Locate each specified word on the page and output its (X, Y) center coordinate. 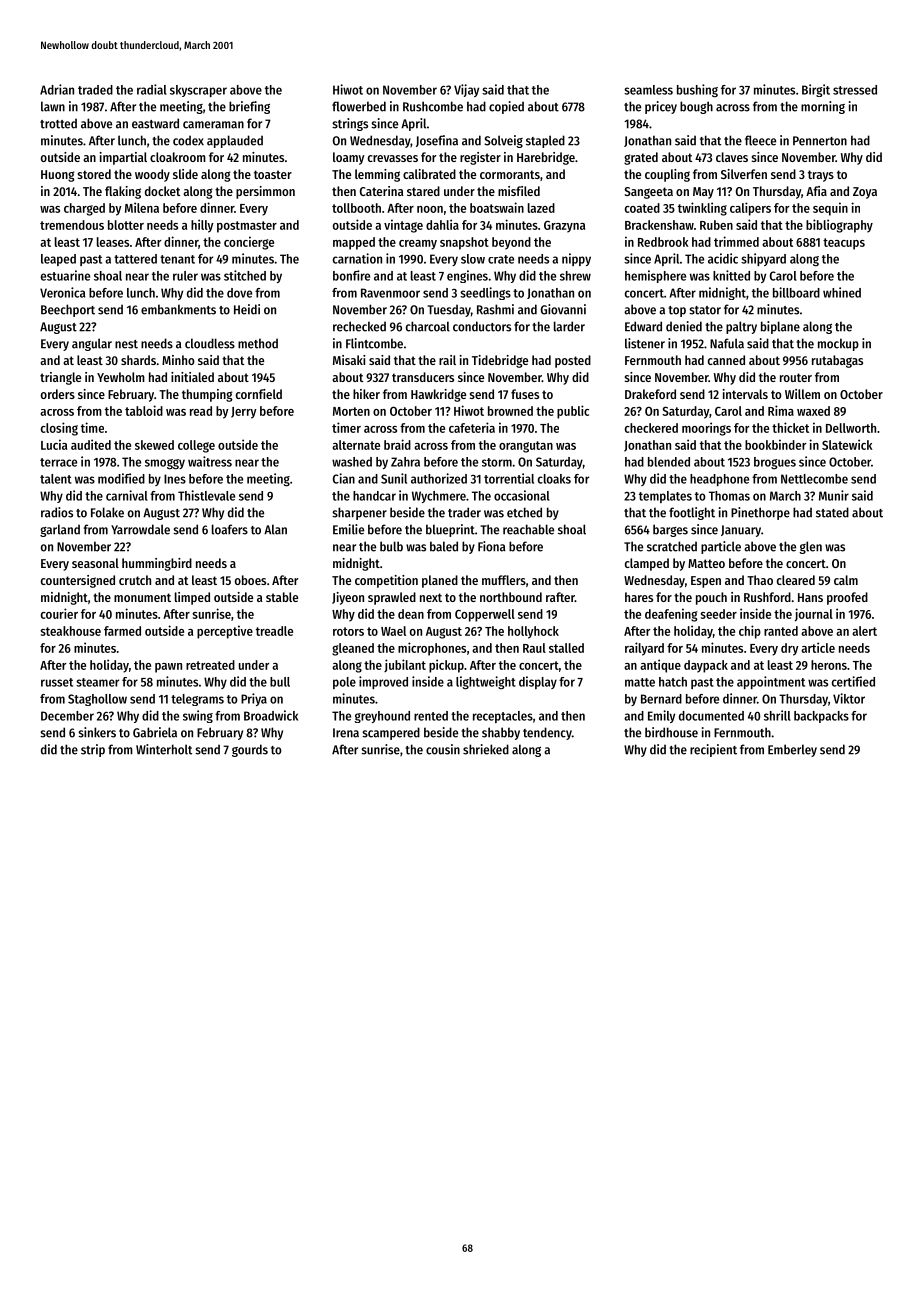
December (67, 716)
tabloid (144, 410)
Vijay (466, 90)
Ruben (716, 225)
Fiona (492, 546)
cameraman (213, 125)
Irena (346, 733)
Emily (661, 716)
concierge (249, 243)
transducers (423, 377)
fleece (760, 140)
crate (501, 259)
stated (832, 512)
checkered (651, 428)
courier (59, 613)
